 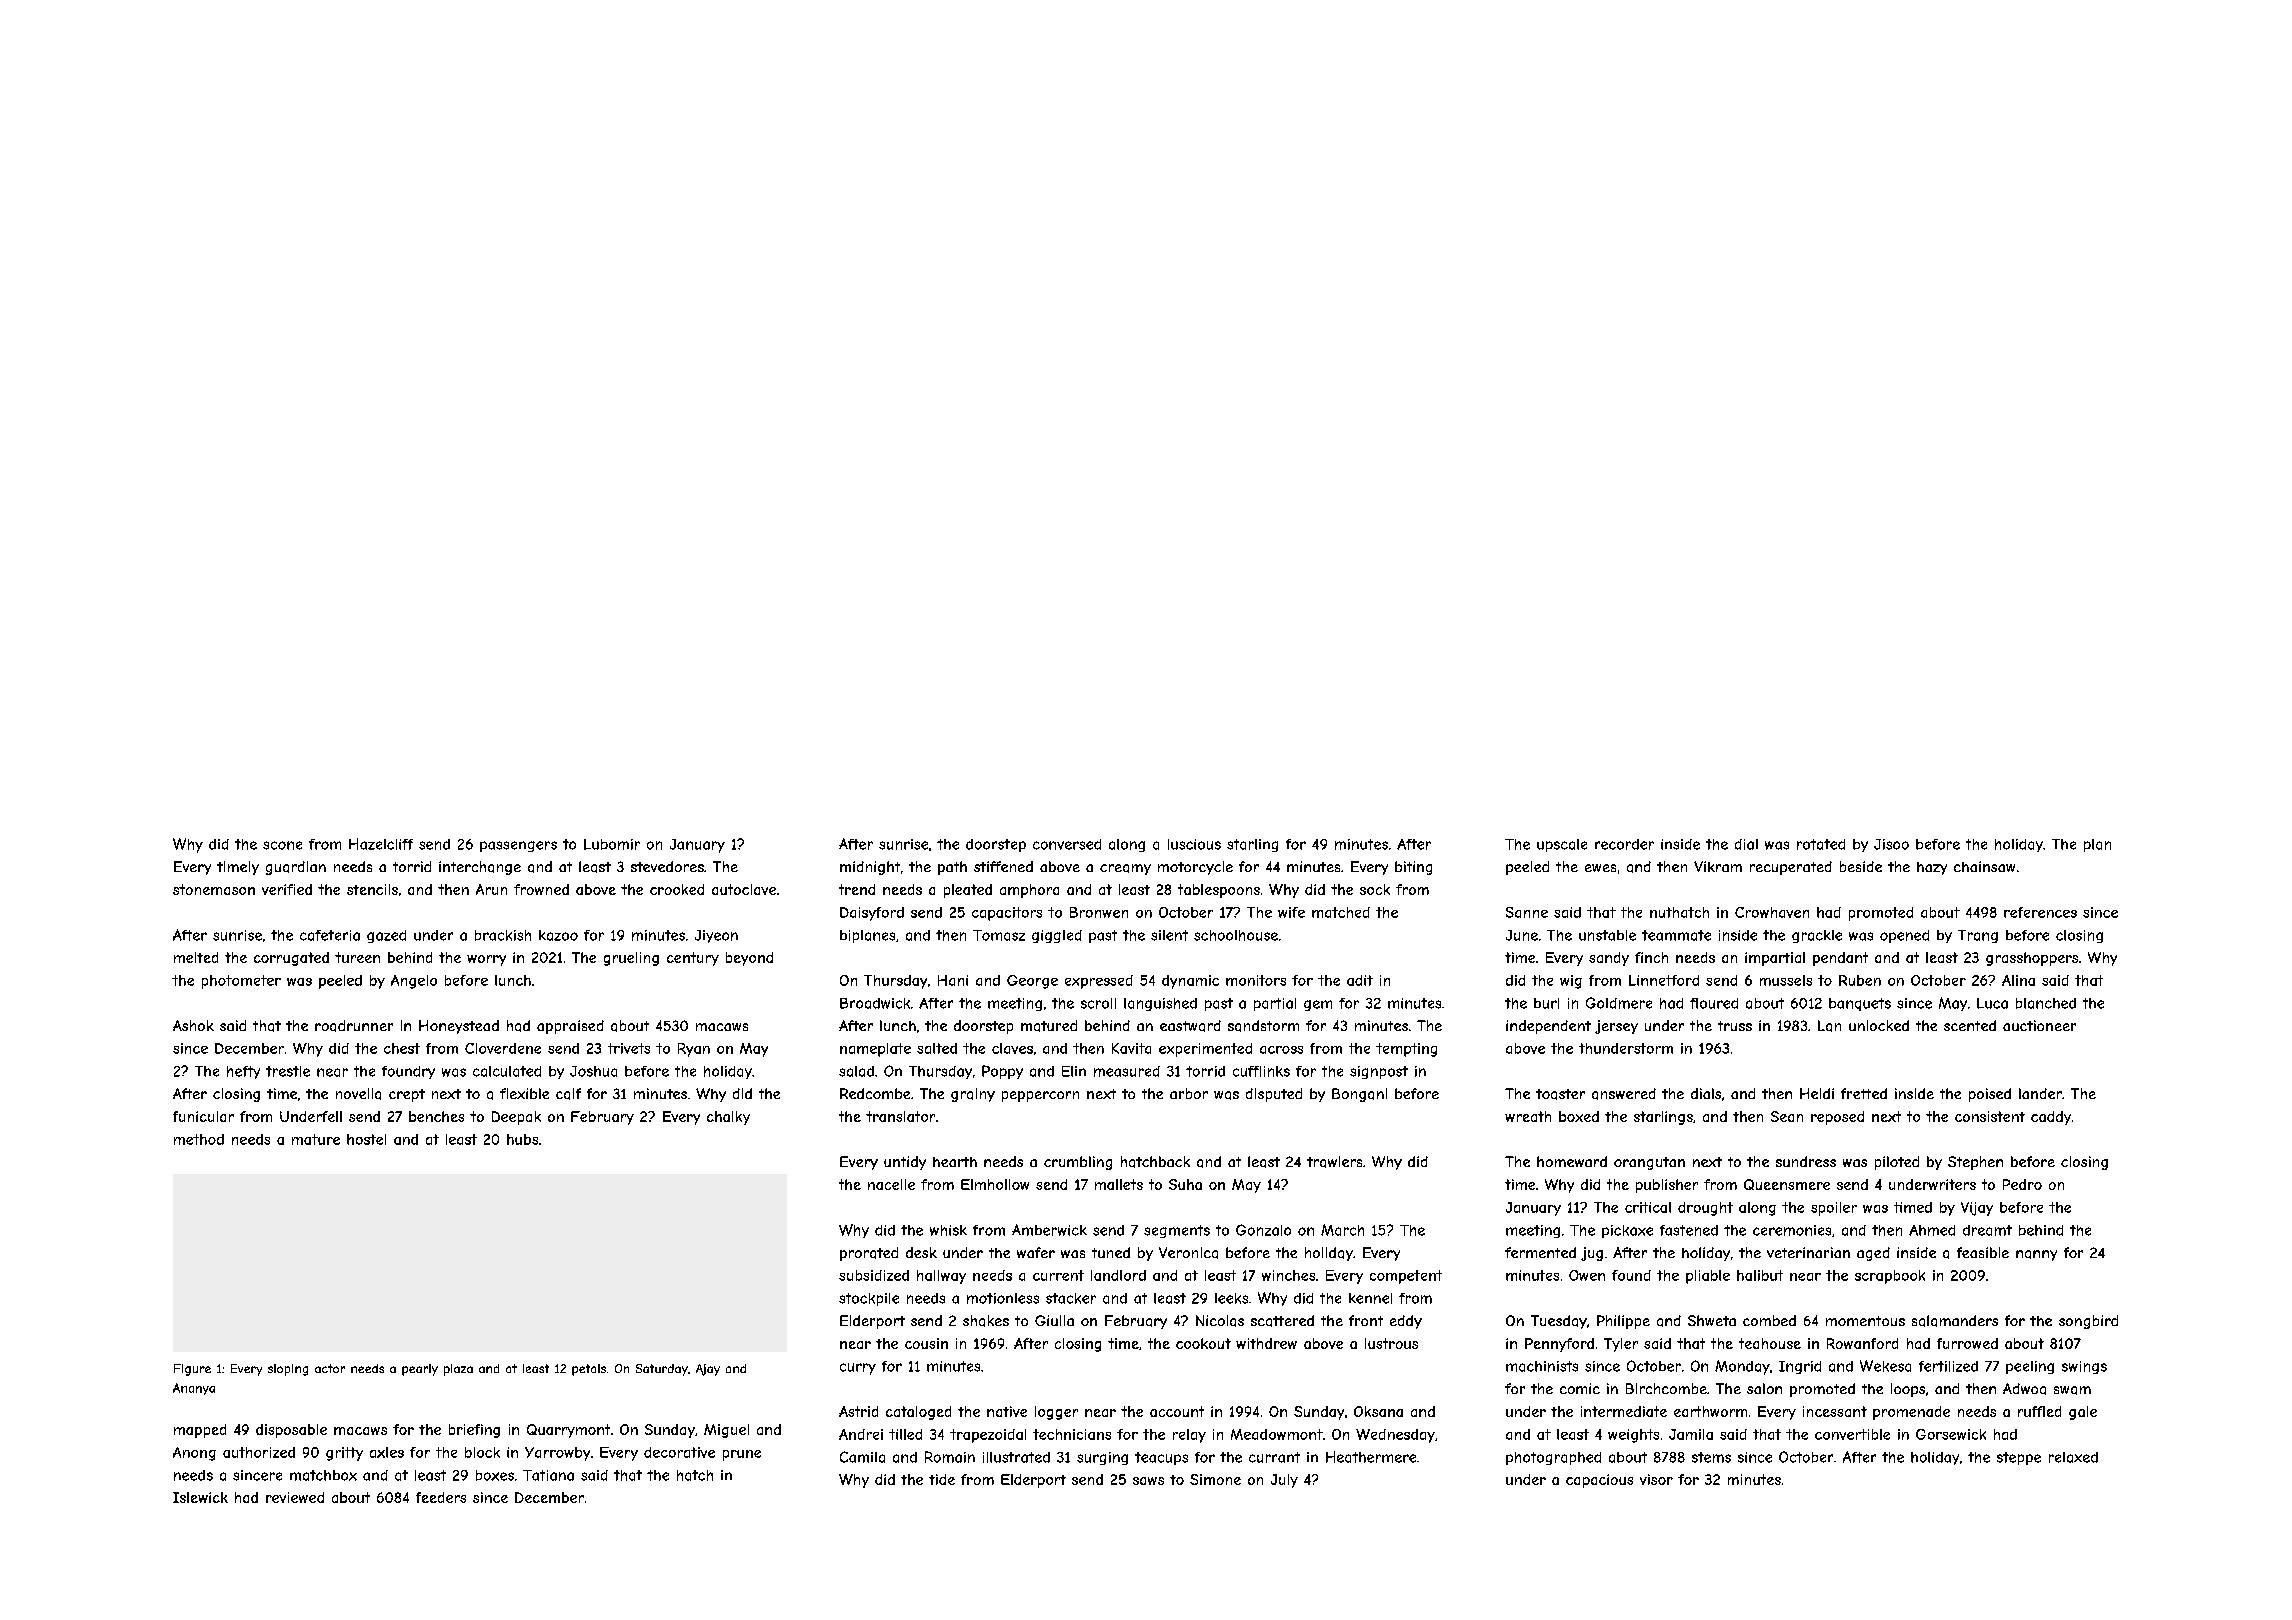 I want to click on axles, so click(x=387, y=1452).
